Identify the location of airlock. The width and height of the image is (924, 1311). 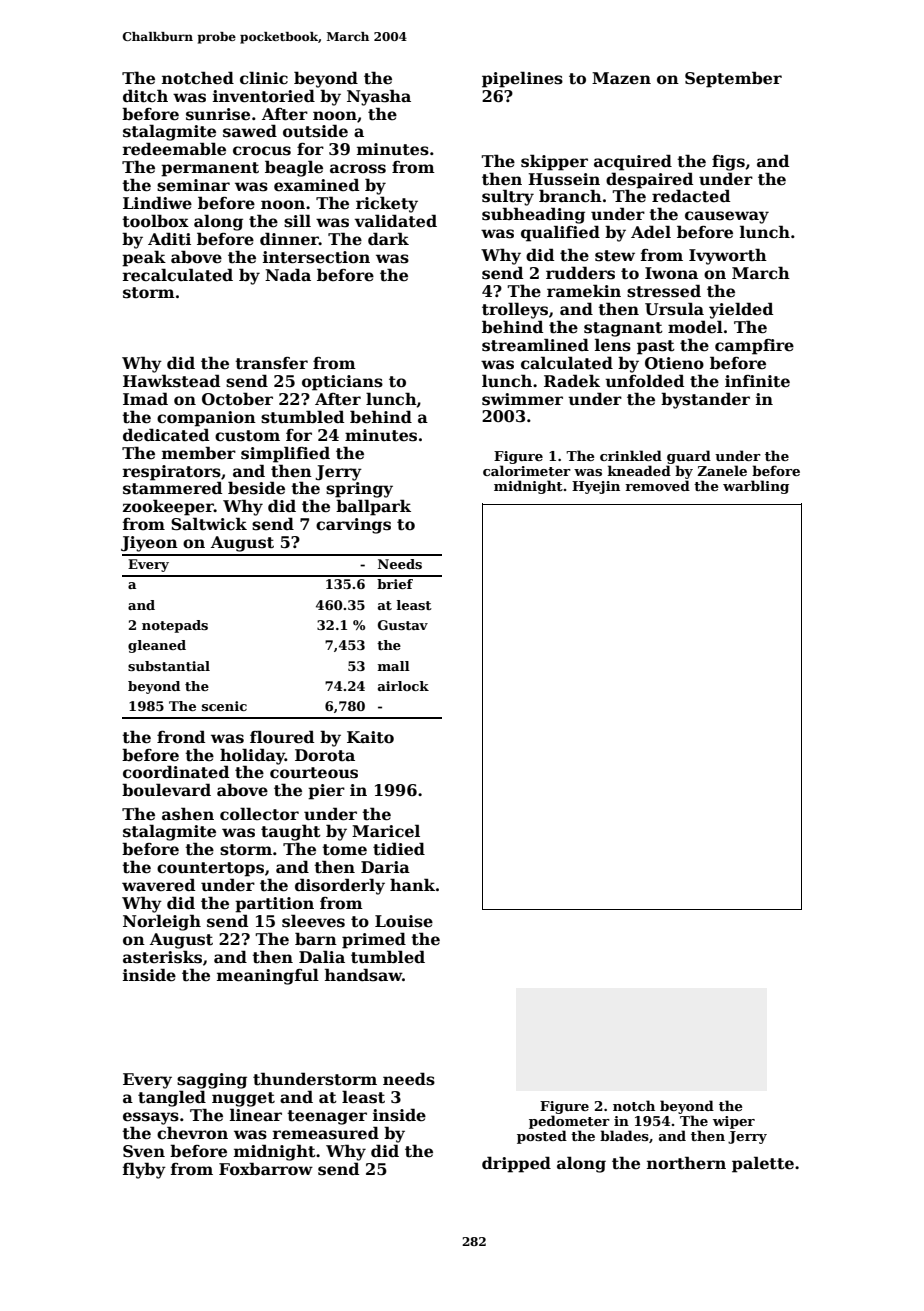
(403, 686).
